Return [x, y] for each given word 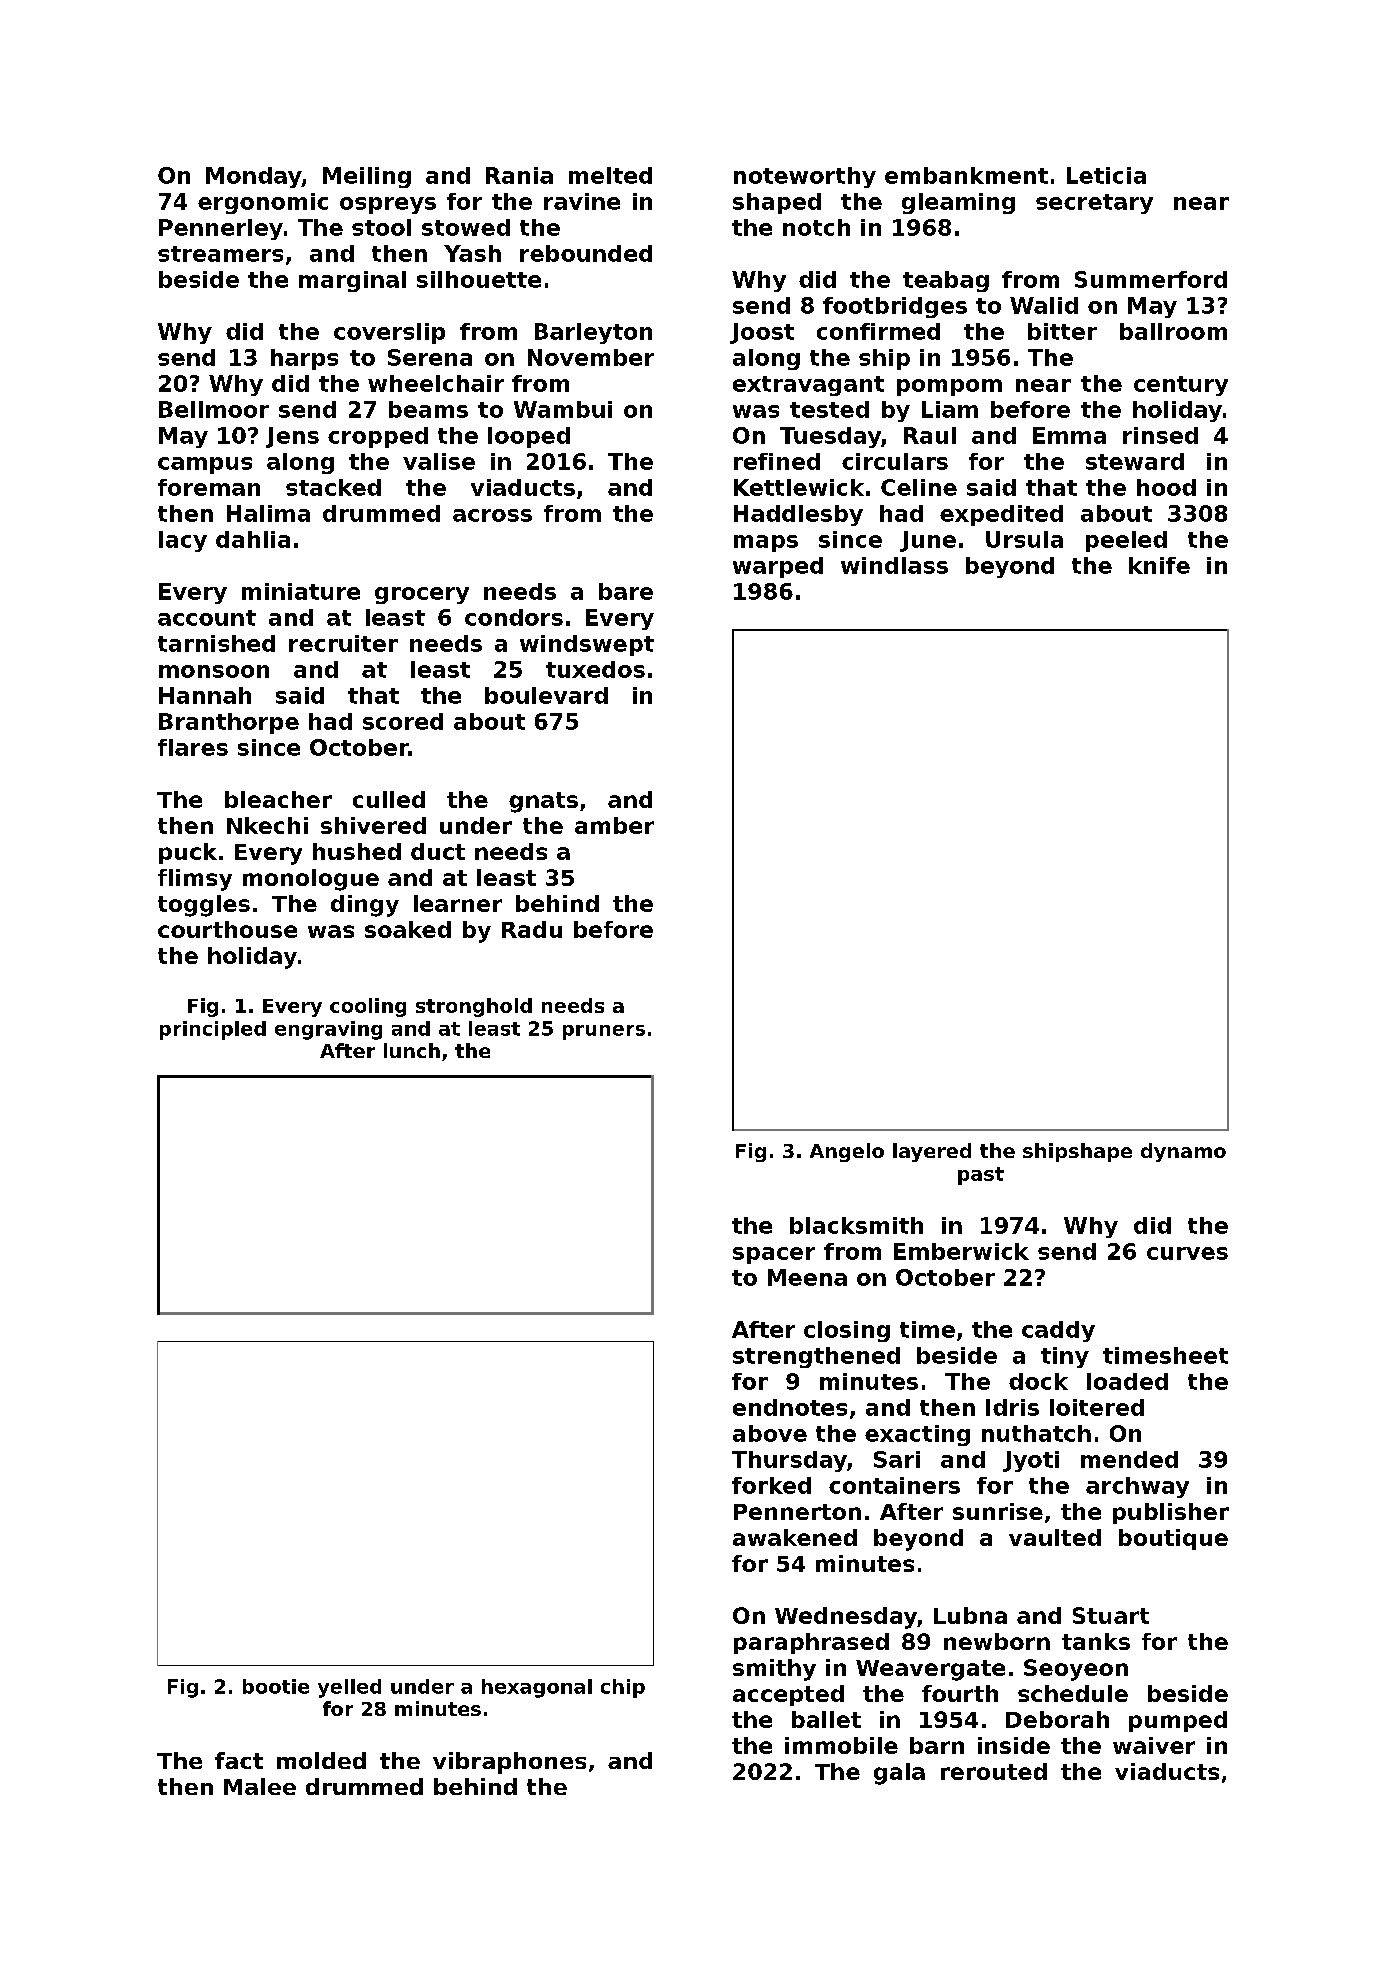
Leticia [1106, 175]
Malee [260, 1786]
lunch [412, 1050]
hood [1166, 487]
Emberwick [961, 1251]
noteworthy [805, 177]
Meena [807, 1277]
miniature [301, 591]
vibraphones [509, 1763]
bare [626, 591]
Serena [430, 357]
